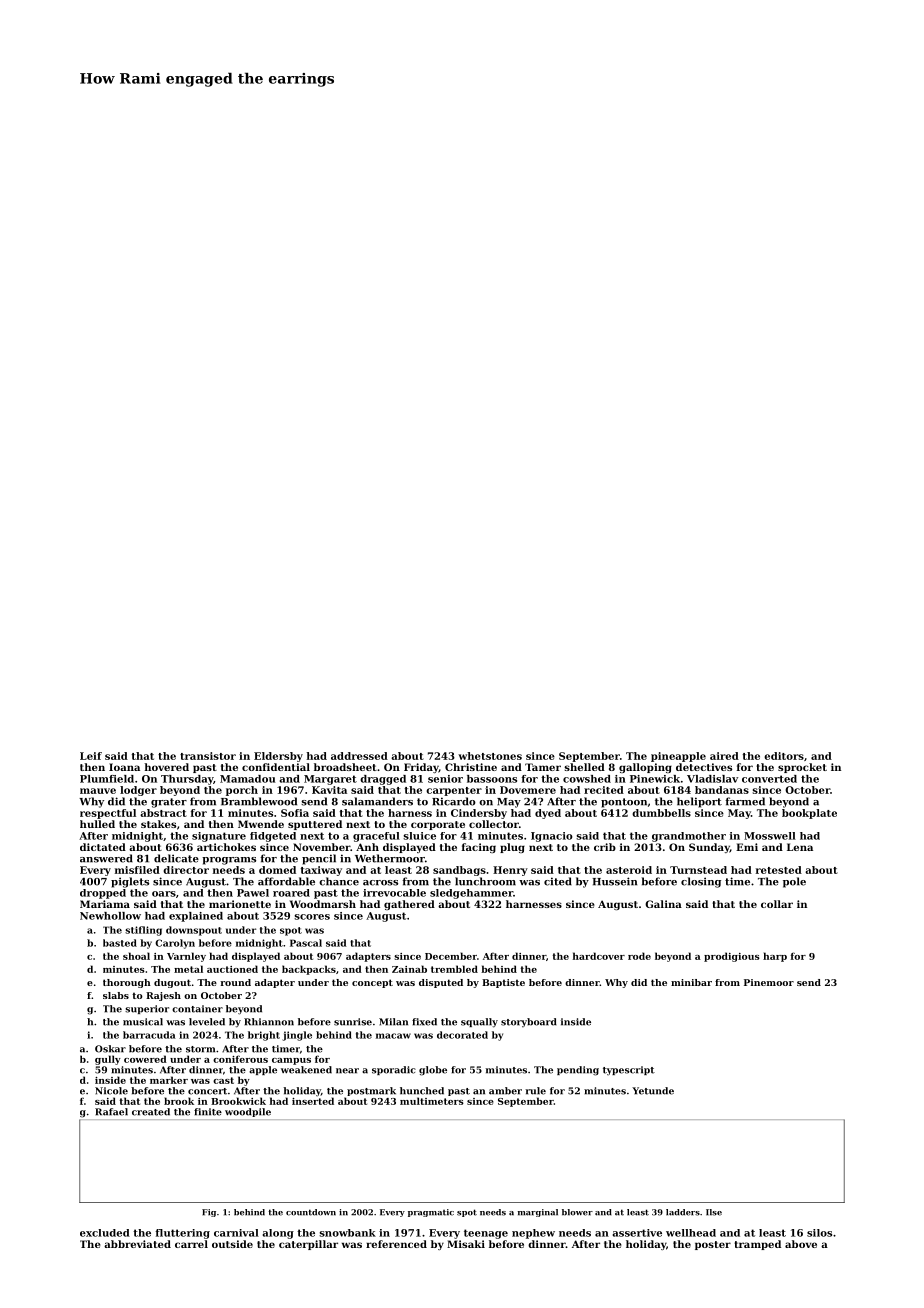 The image size is (924, 1308). Describe the element at coordinates (359, 756) in the screenshot. I see `addressed` at that location.
